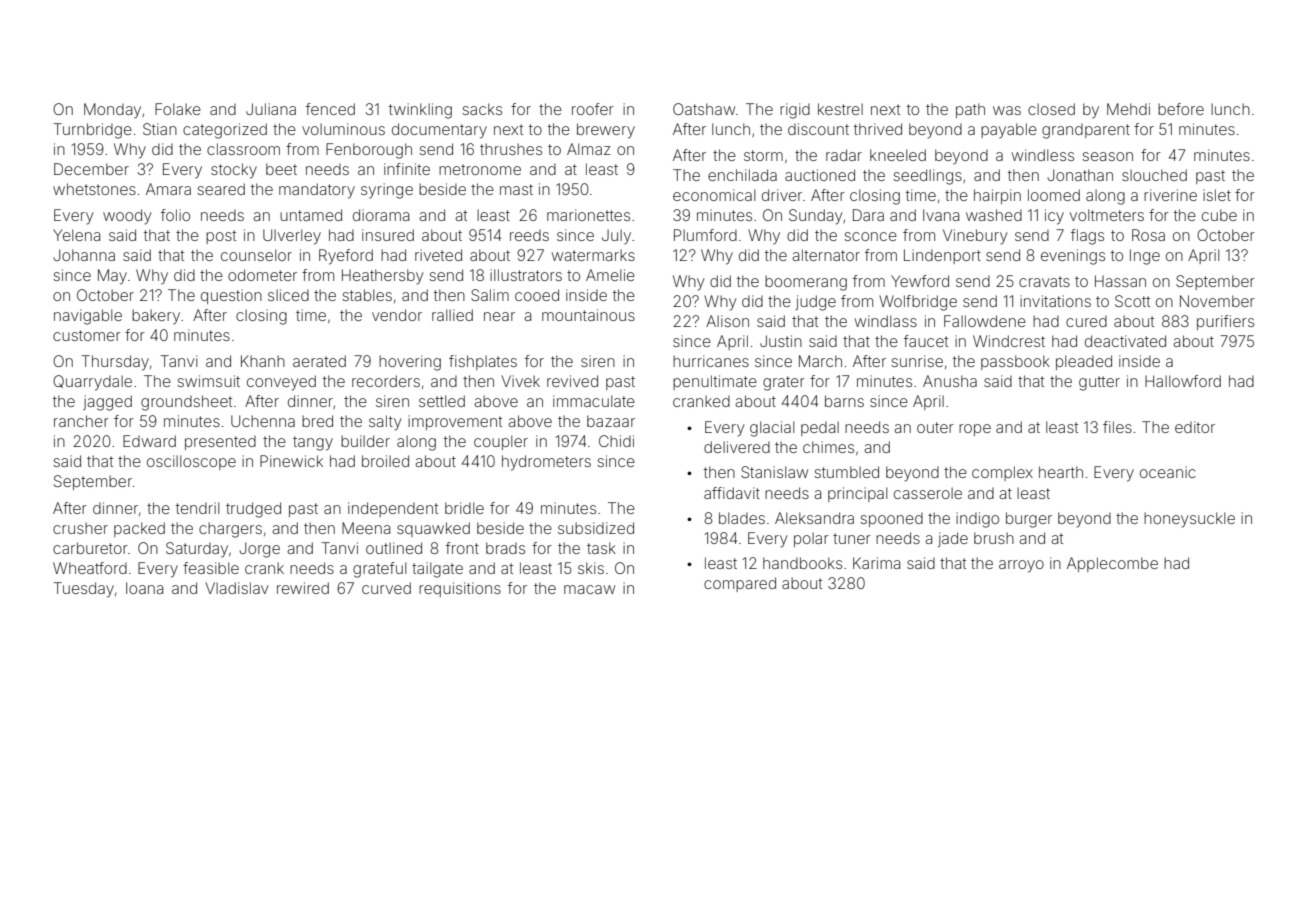 The image size is (1308, 924). What do you see at coordinates (1181, 109) in the screenshot?
I see `before` at bounding box center [1181, 109].
